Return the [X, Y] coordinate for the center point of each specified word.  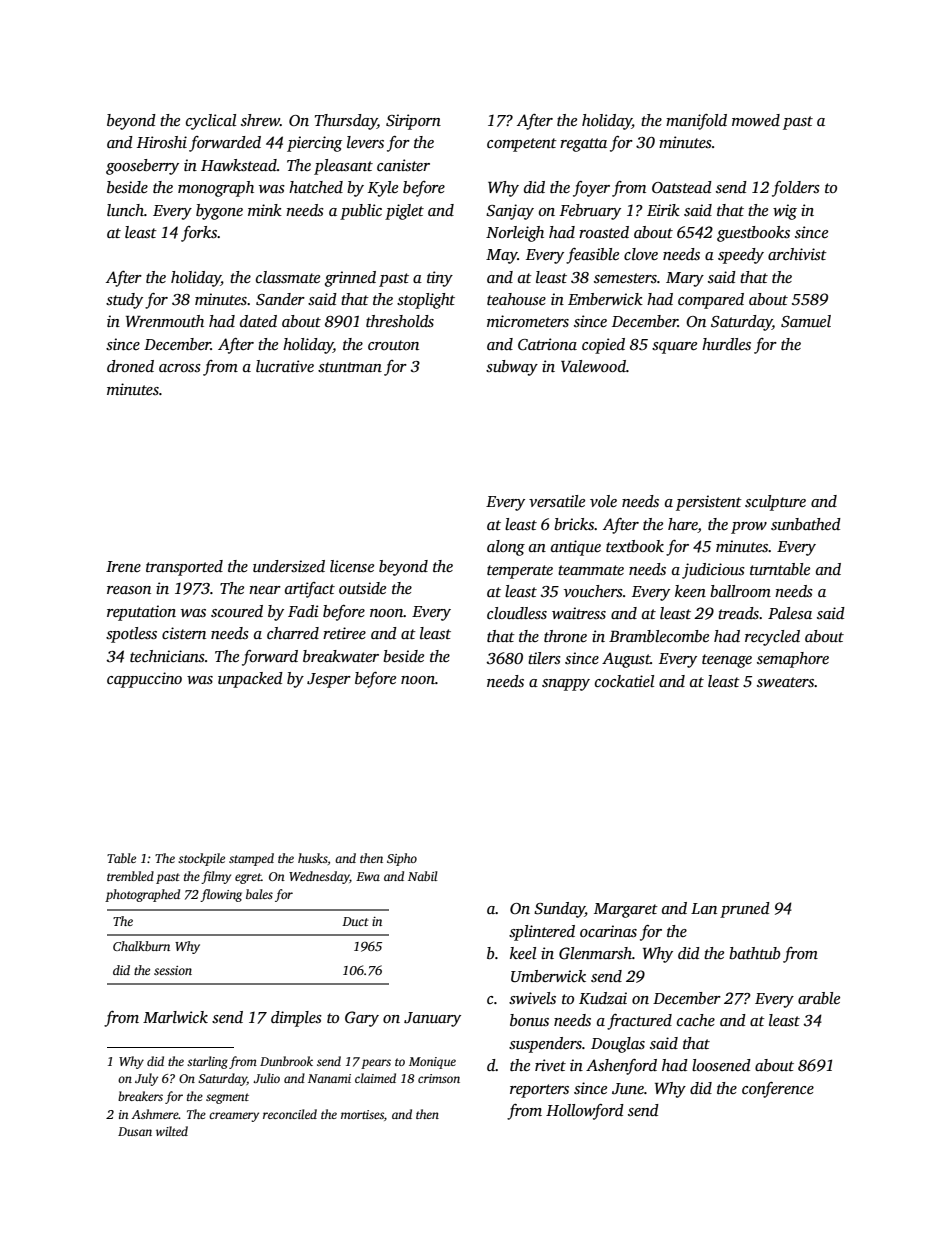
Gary [362, 1019]
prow [749, 528]
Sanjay [510, 212]
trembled [130, 876]
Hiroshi [162, 142]
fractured [639, 1022]
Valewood [593, 366]
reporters [539, 1091]
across [180, 368]
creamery [234, 1117]
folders [796, 189]
